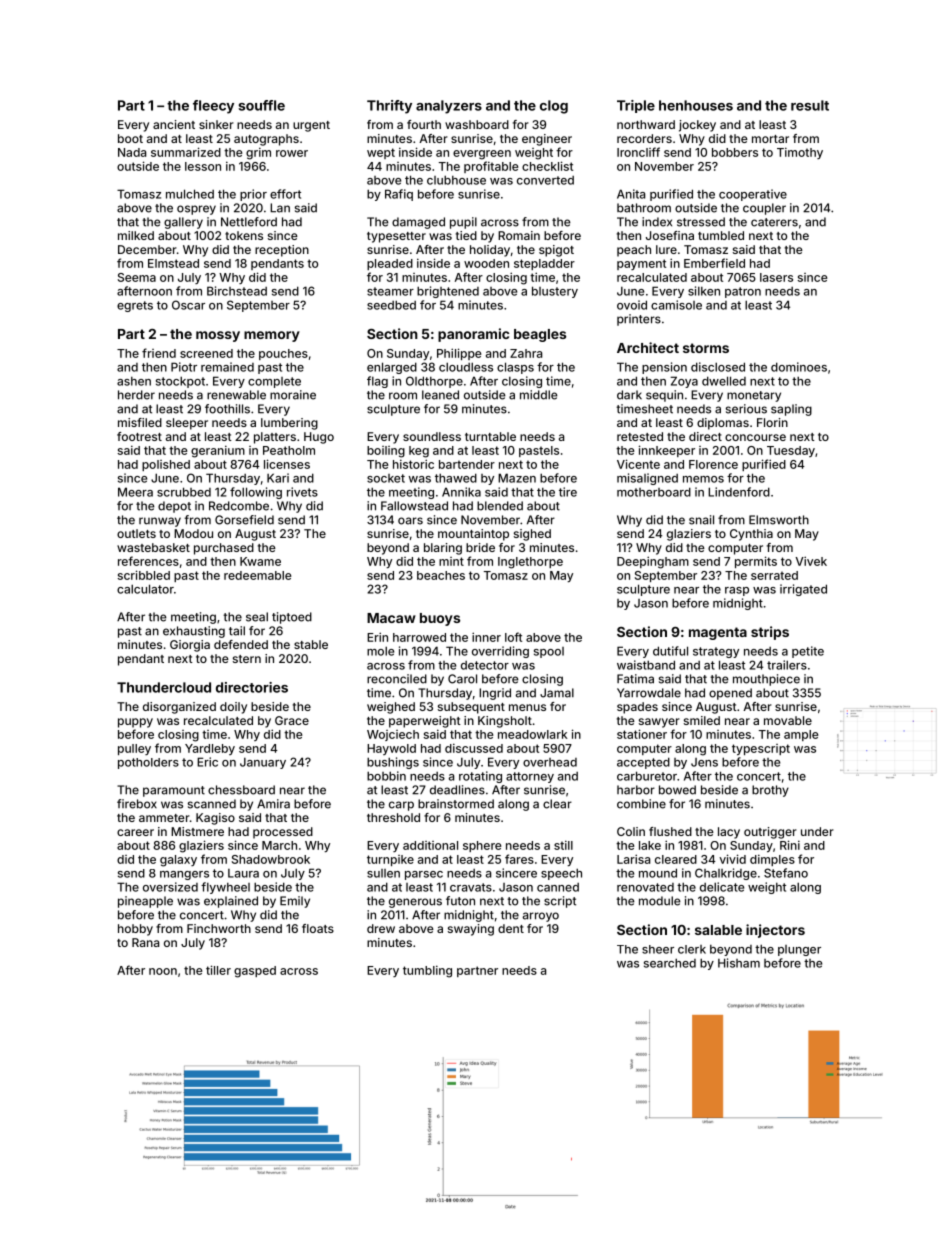  Describe the element at coordinates (390, 264) in the document. I see `pleaded` at that location.
